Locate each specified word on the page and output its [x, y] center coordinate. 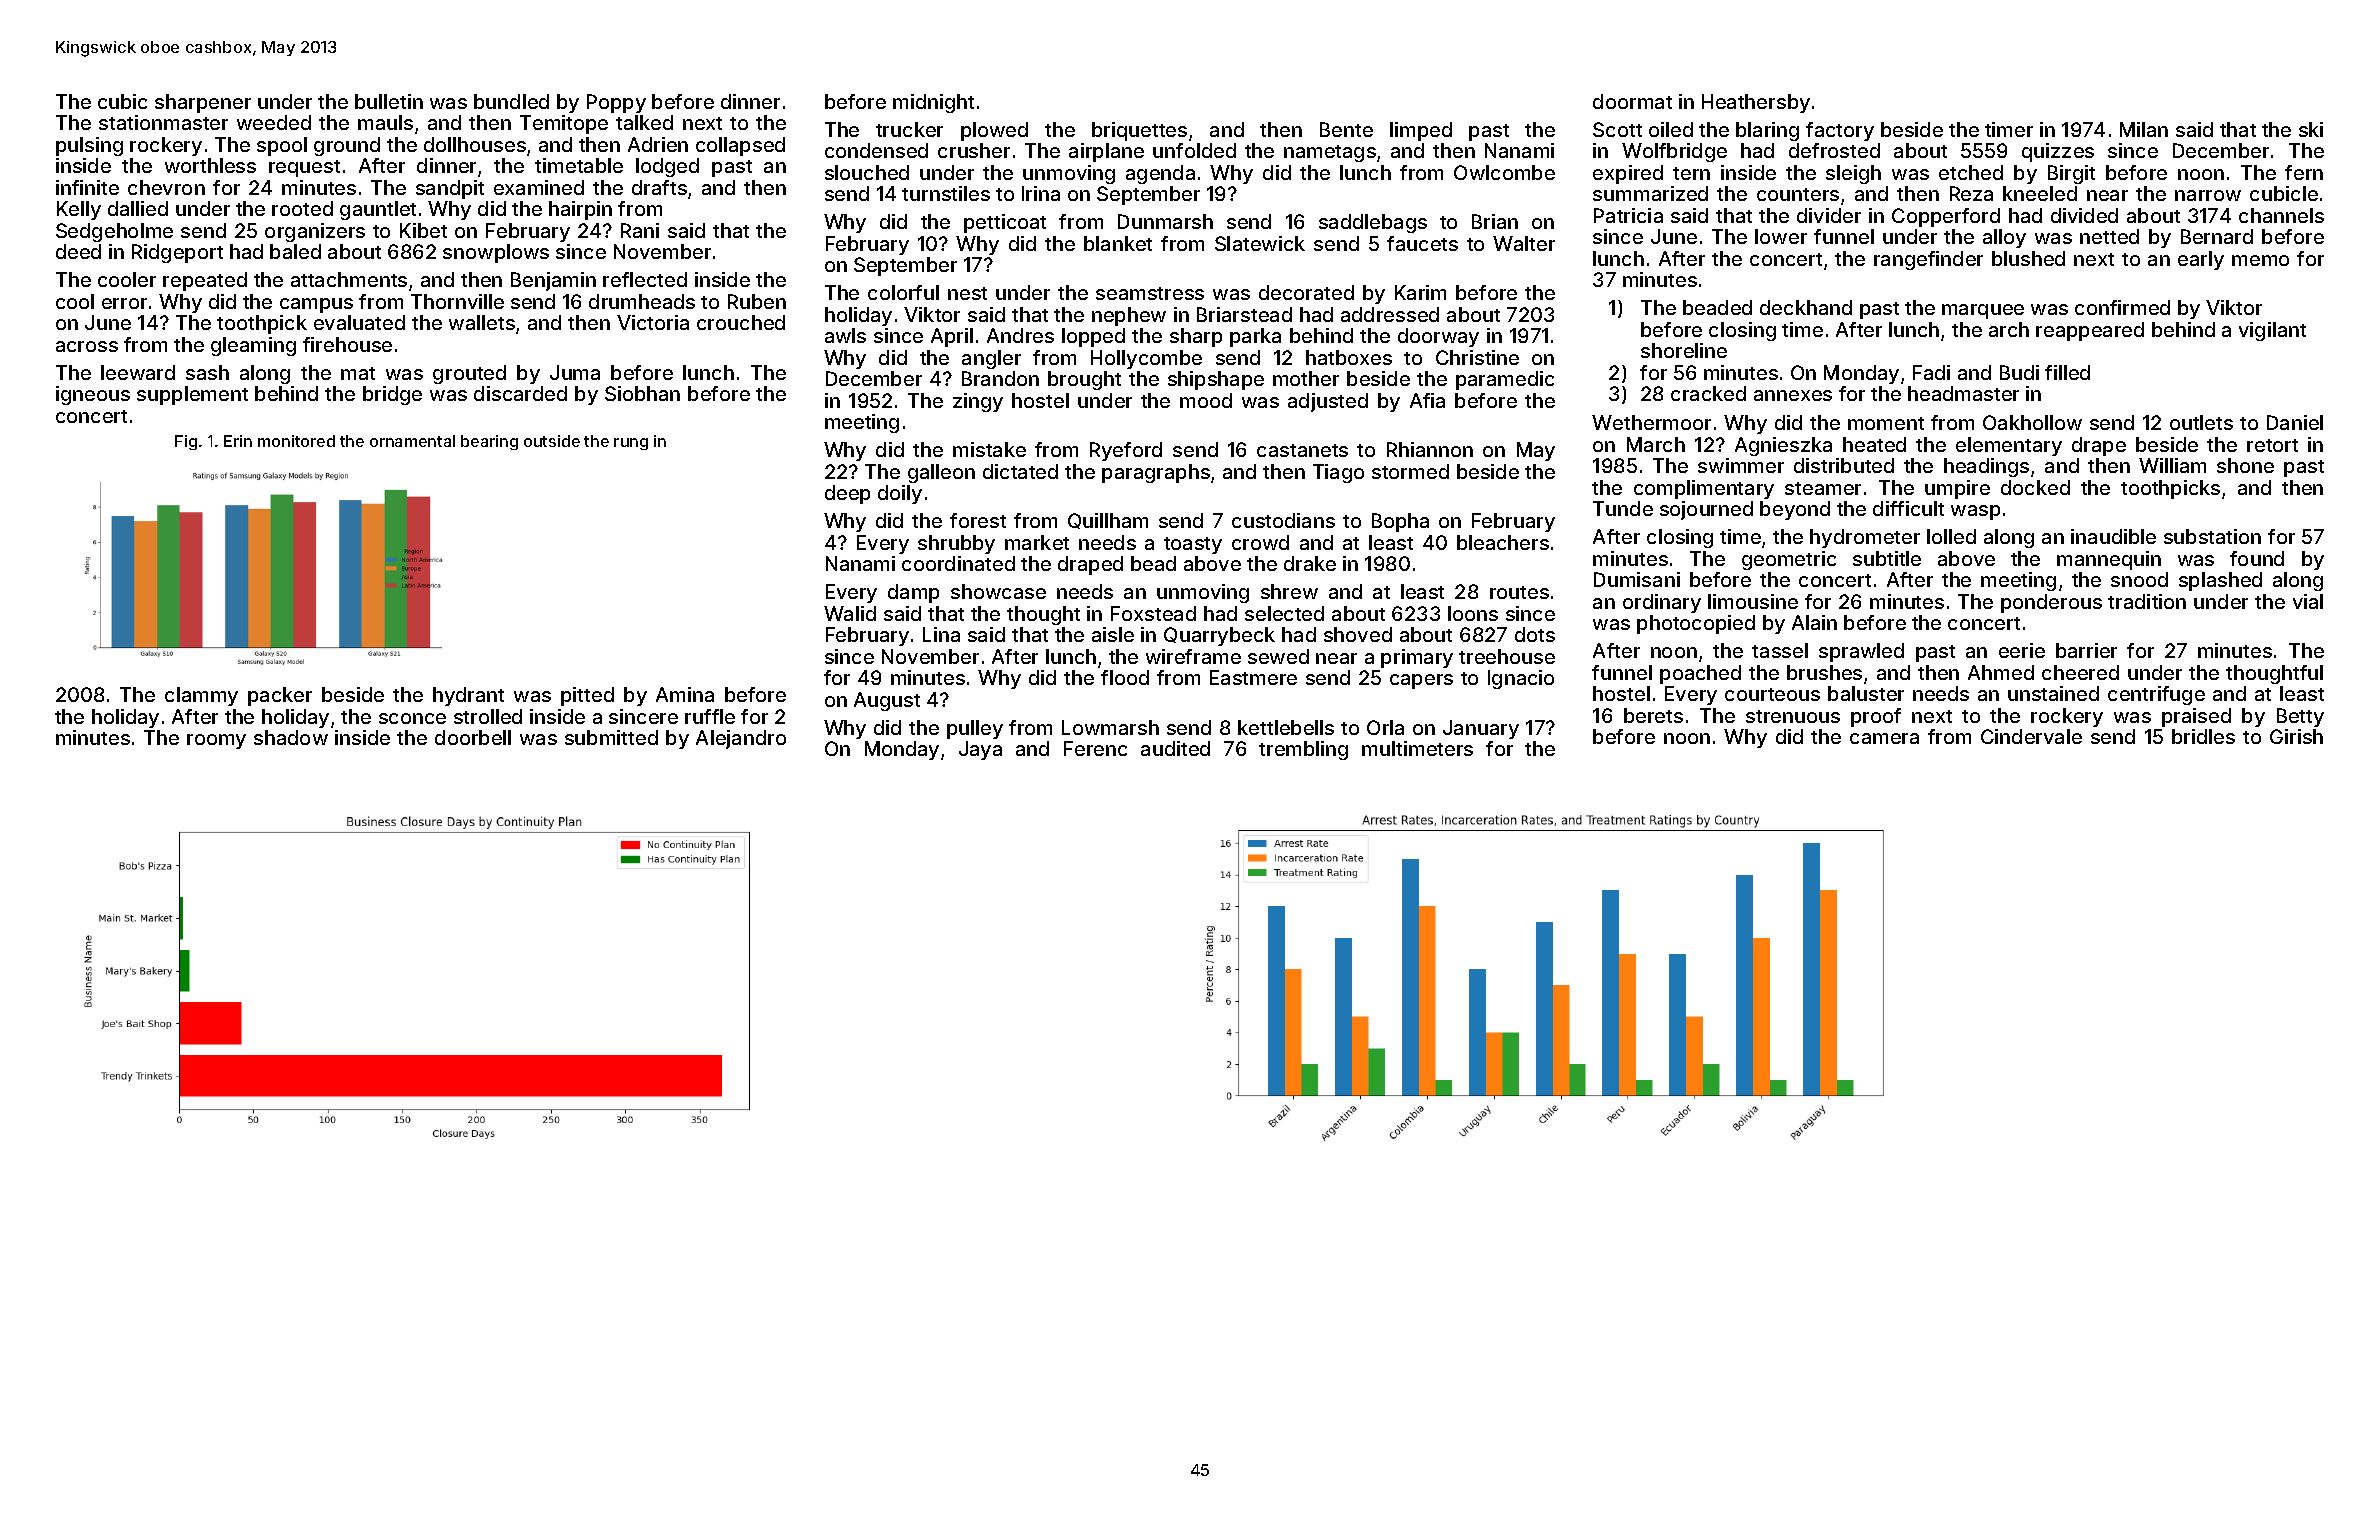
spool [282, 146]
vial [2308, 601]
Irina [1041, 193]
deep [847, 494]
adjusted [1328, 402]
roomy [216, 741]
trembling [1303, 750]
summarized [1650, 193]
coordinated [958, 563]
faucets [1422, 243]
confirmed [2122, 307]
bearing [489, 442]
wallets [482, 322]
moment [1886, 423]
